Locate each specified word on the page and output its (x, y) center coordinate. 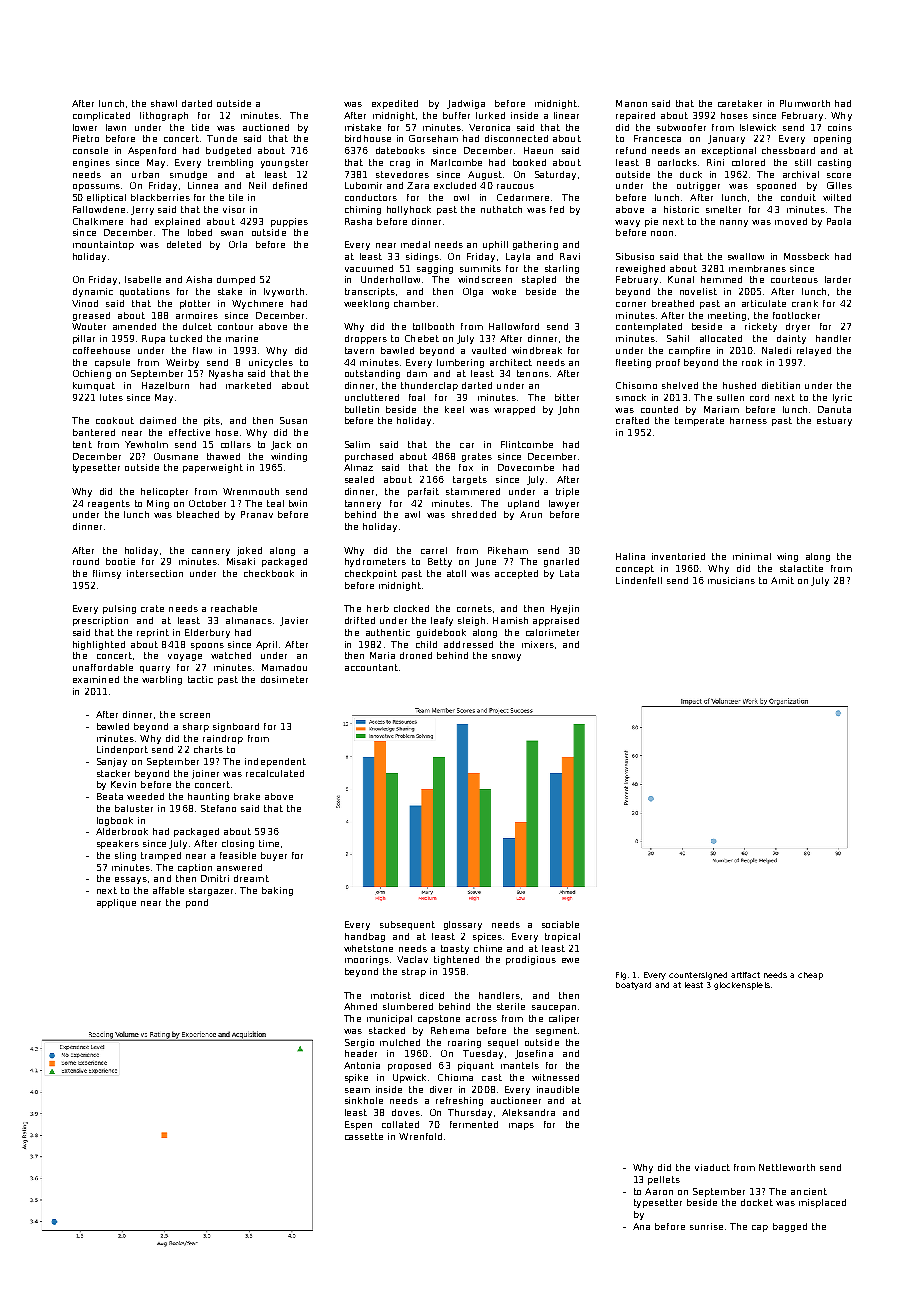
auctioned (266, 127)
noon (662, 233)
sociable (560, 924)
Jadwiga (466, 104)
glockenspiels (742, 986)
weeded (145, 796)
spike (356, 1078)
